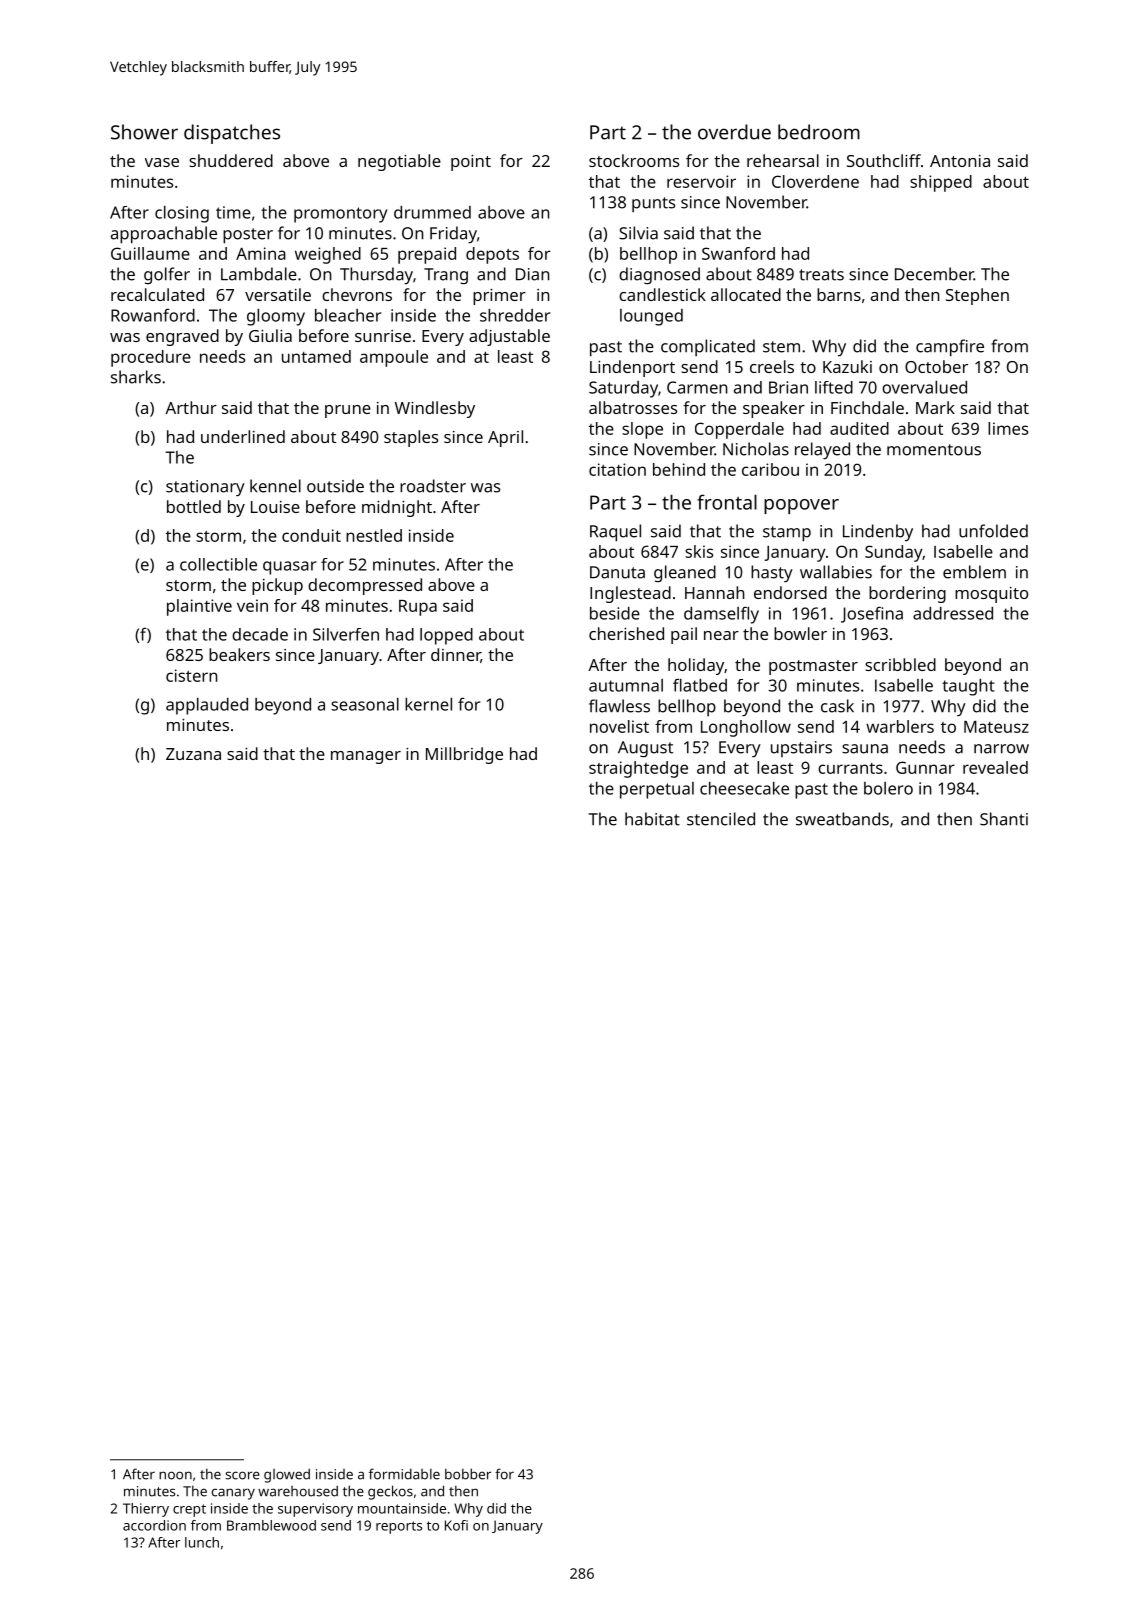  What do you see at coordinates (311, 535) in the document?
I see `conduit` at bounding box center [311, 535].
